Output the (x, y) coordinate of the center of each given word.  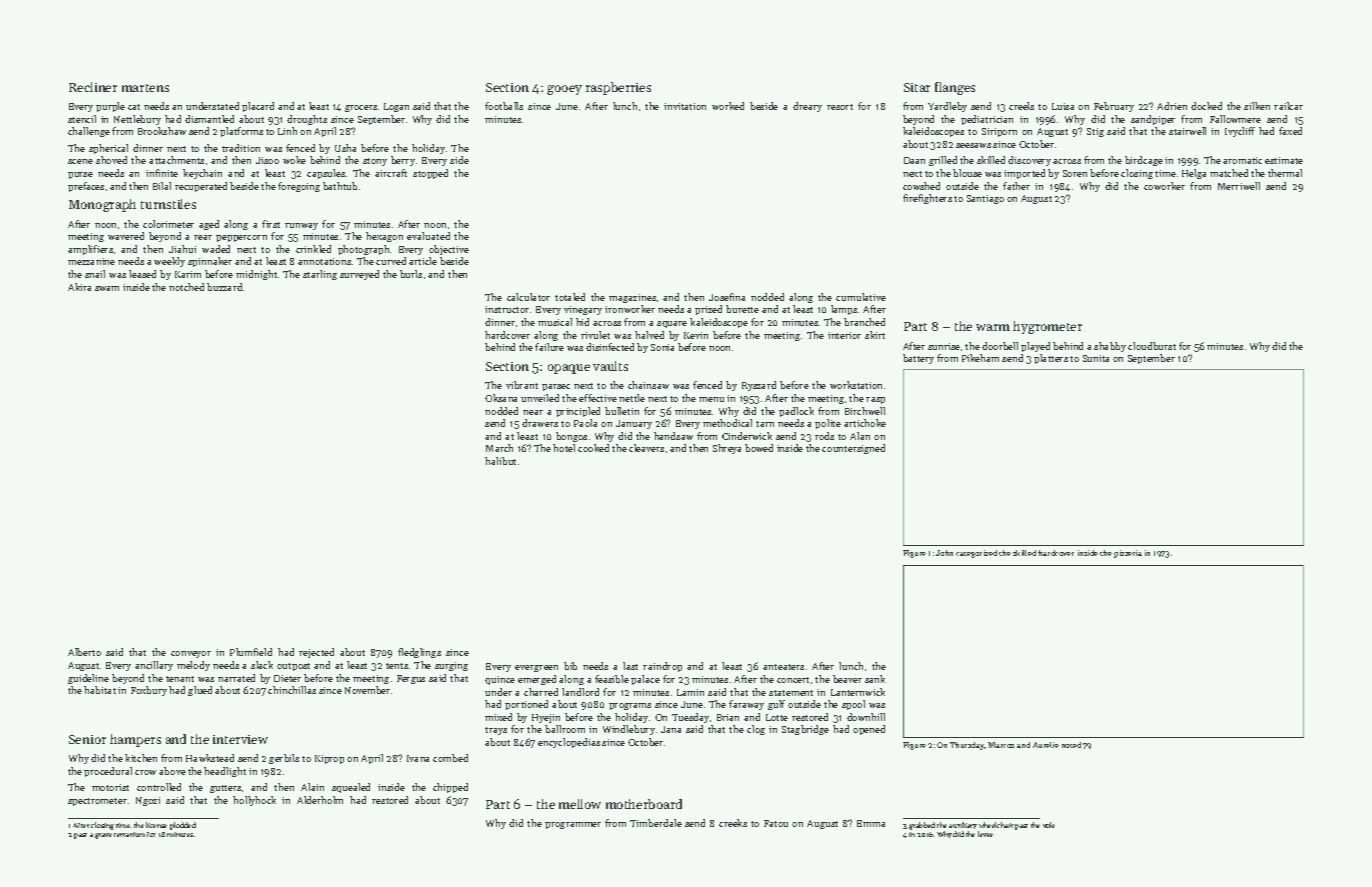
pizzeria (1128, 554)
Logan (396, 107)
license (156, 825)
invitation (685, 106)
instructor (507, 309)
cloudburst (1152, 346)
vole (1049, 825)
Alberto (84, 652)
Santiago (985, 199)
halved (649, 335)
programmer (573, 825)
